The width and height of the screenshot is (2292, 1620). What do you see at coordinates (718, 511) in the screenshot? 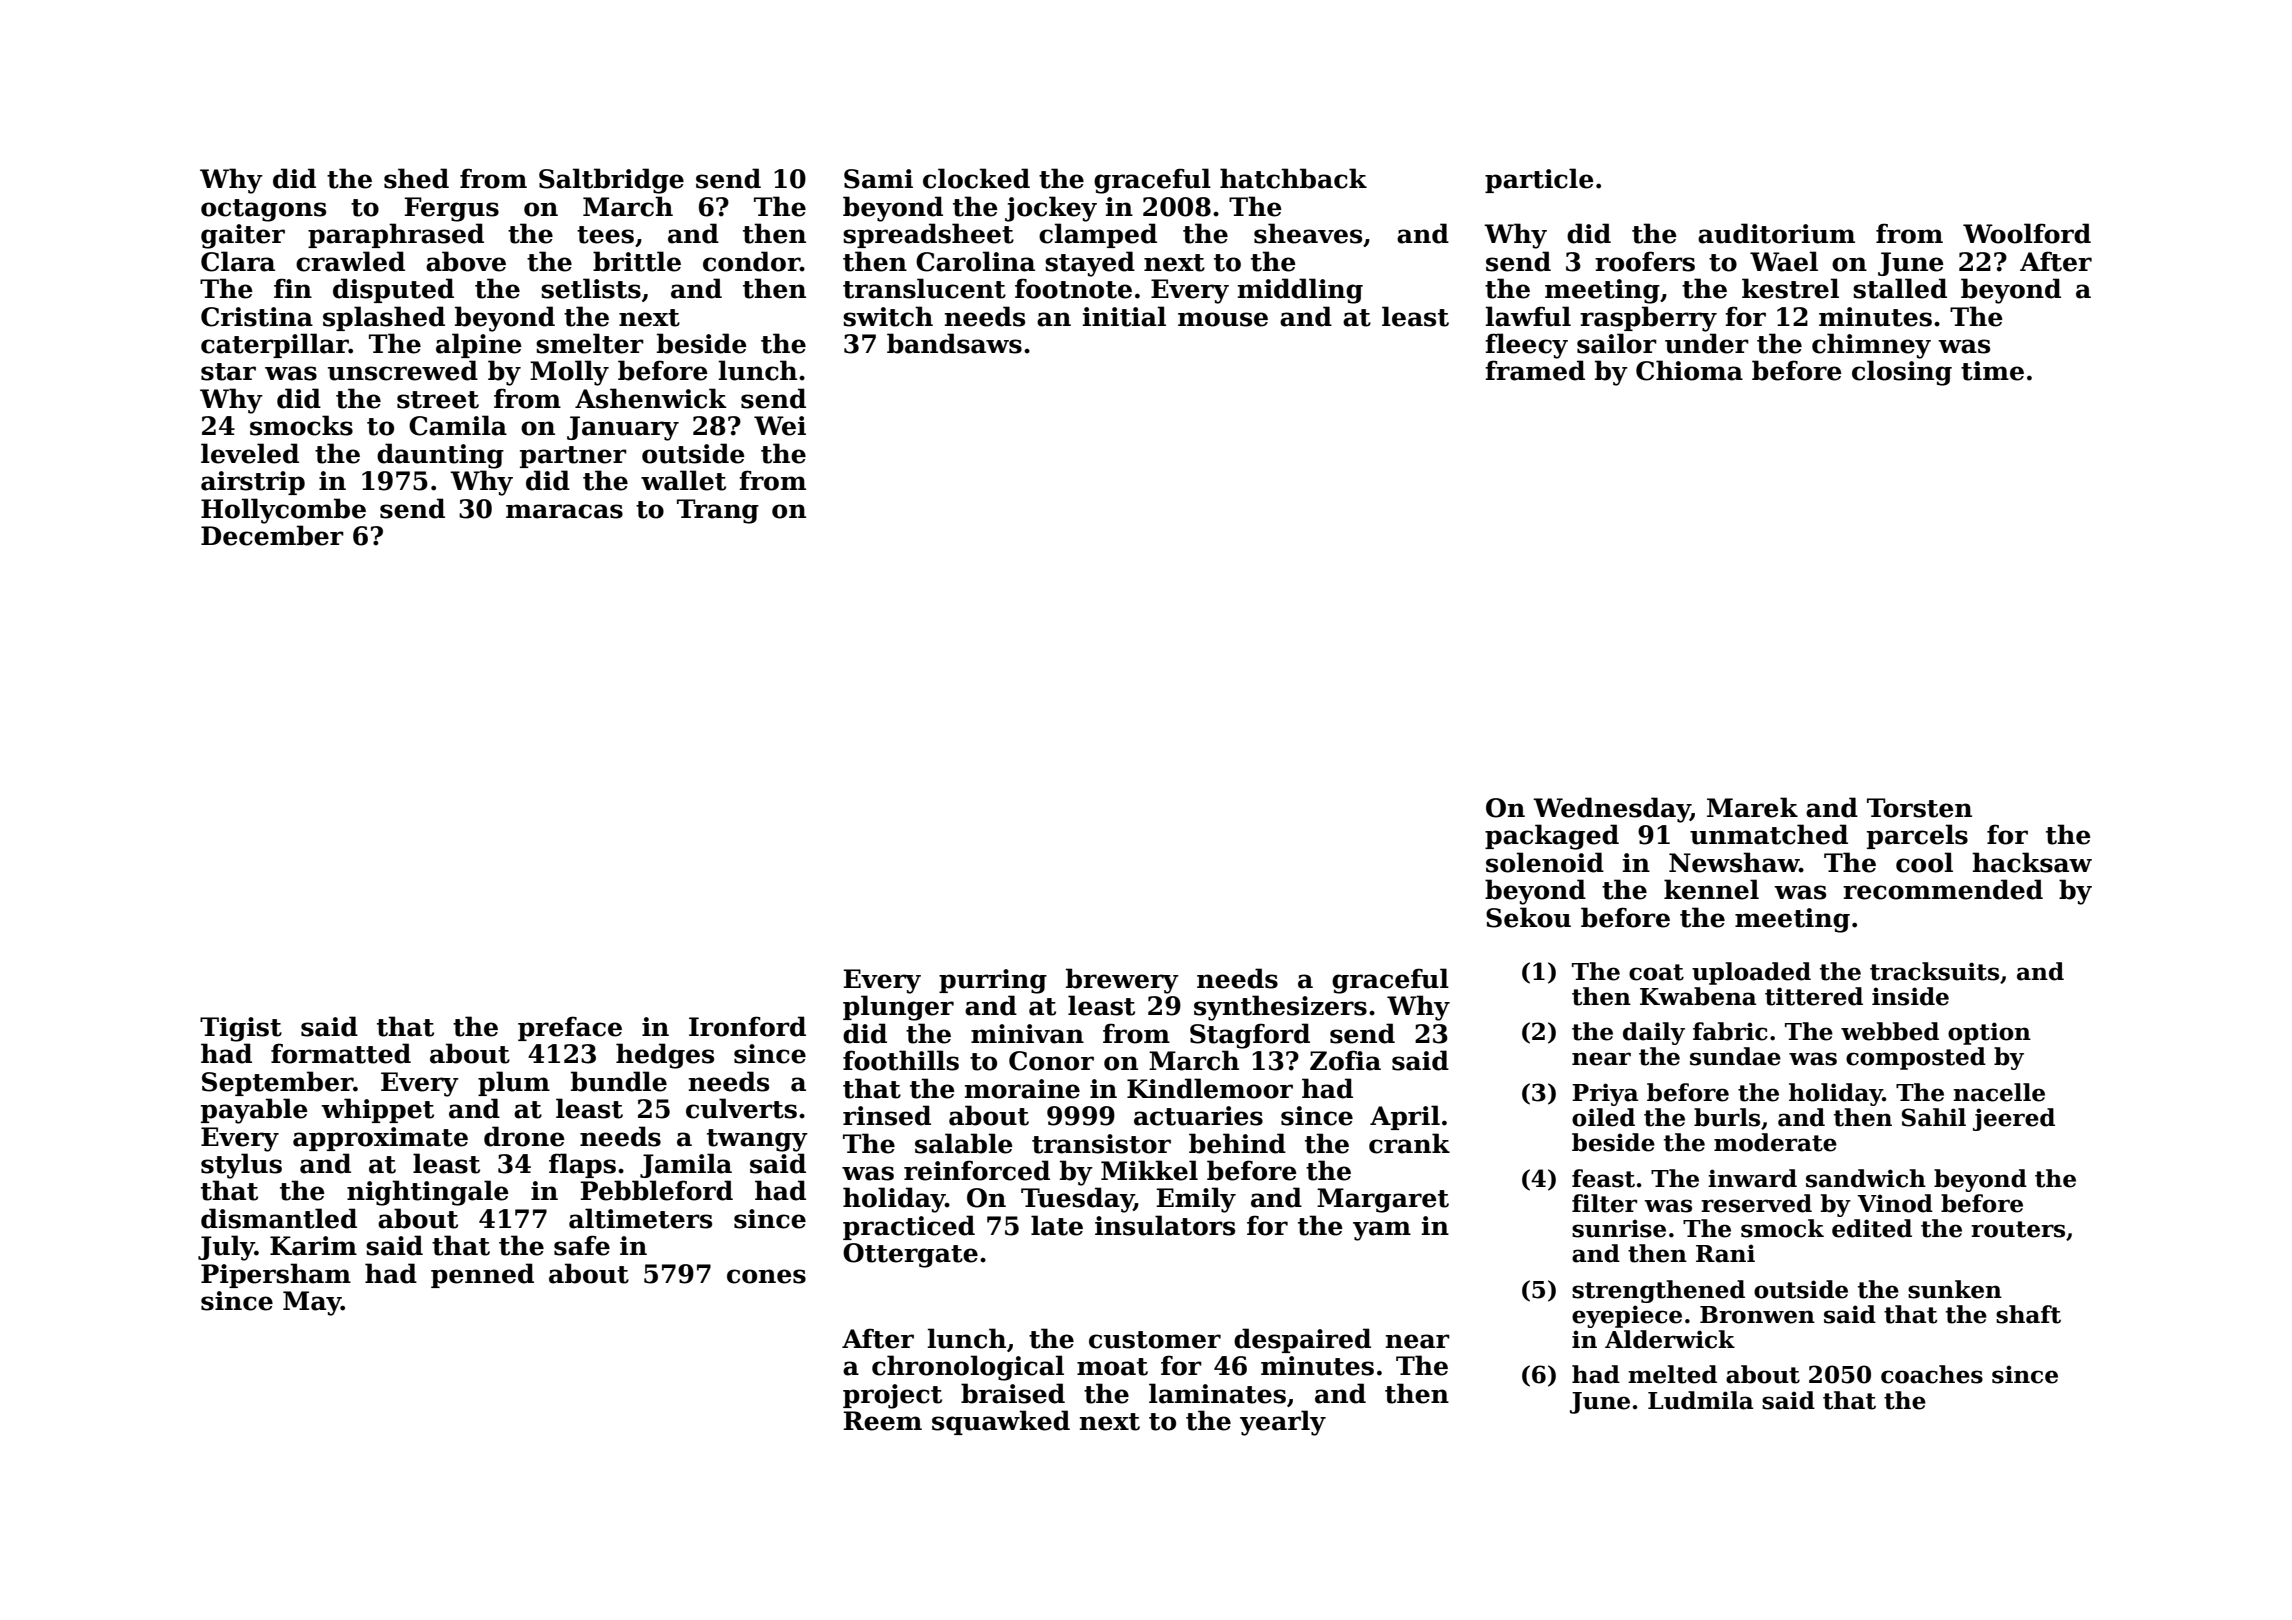
I see `Trang` at bounding box center [718, 511].
